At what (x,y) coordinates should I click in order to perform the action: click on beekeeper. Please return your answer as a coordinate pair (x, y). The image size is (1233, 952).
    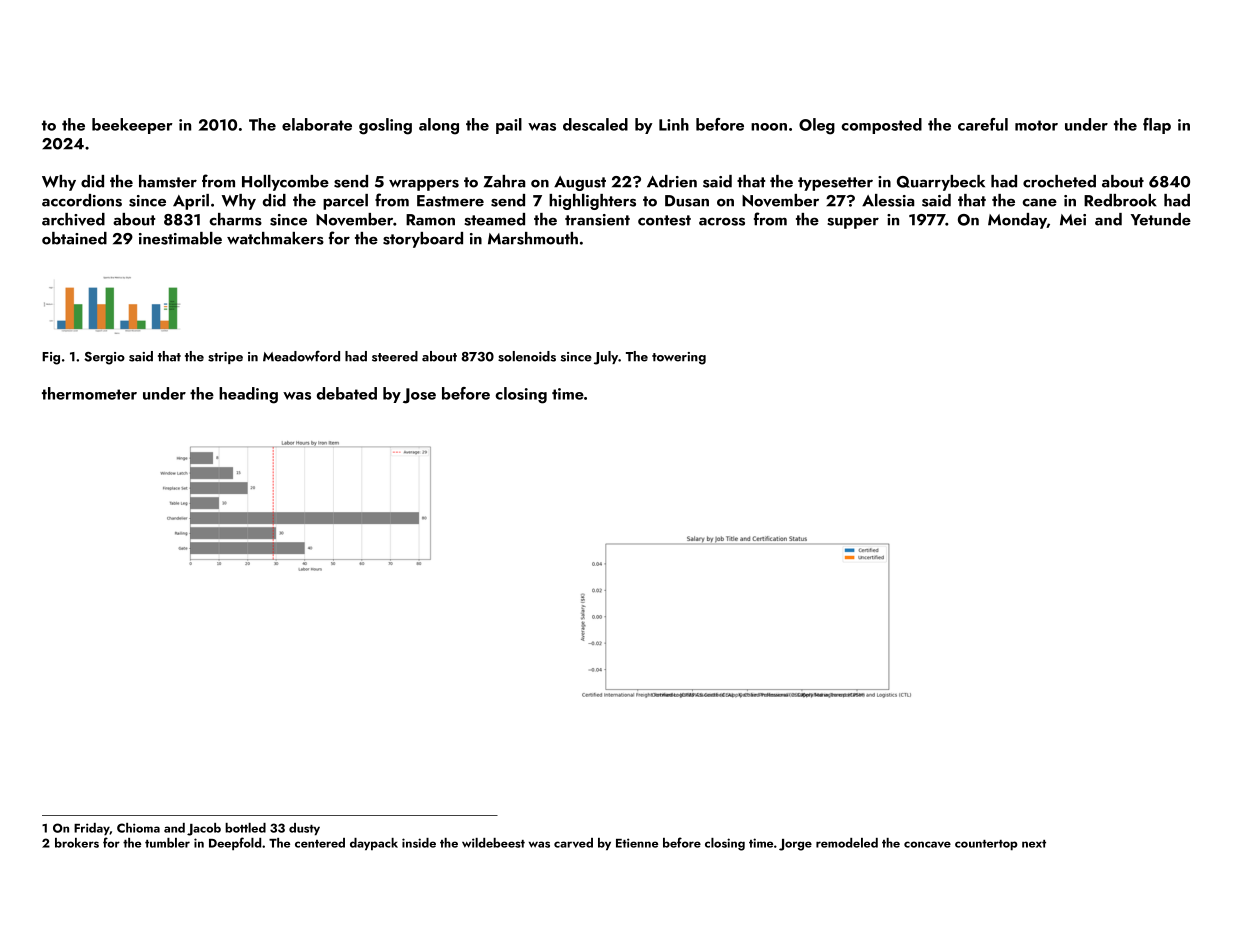
    Looking at the image, I should click on (132, 126).
